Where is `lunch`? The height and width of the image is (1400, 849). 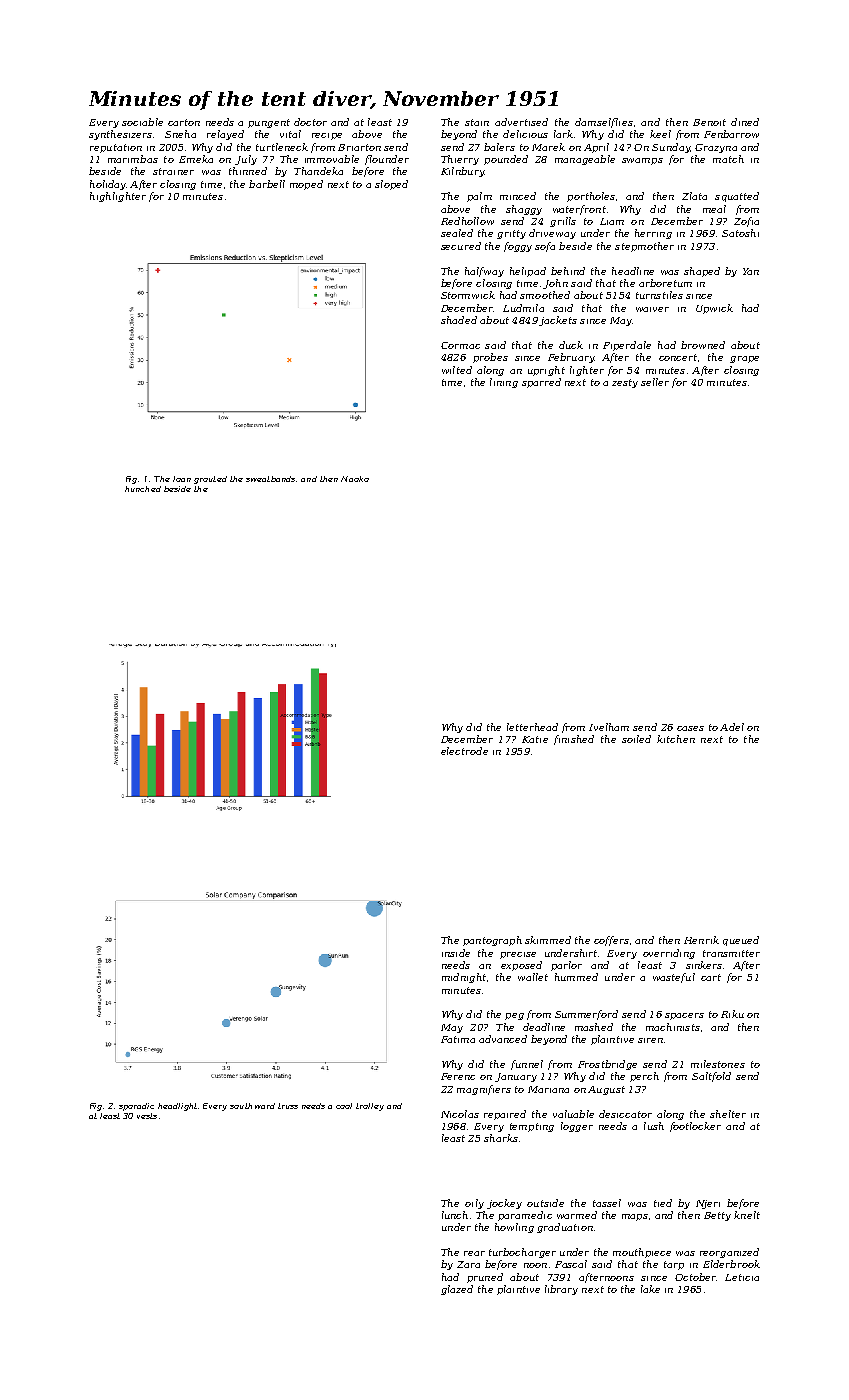
lunch is located at coordinates (455, 1215).
